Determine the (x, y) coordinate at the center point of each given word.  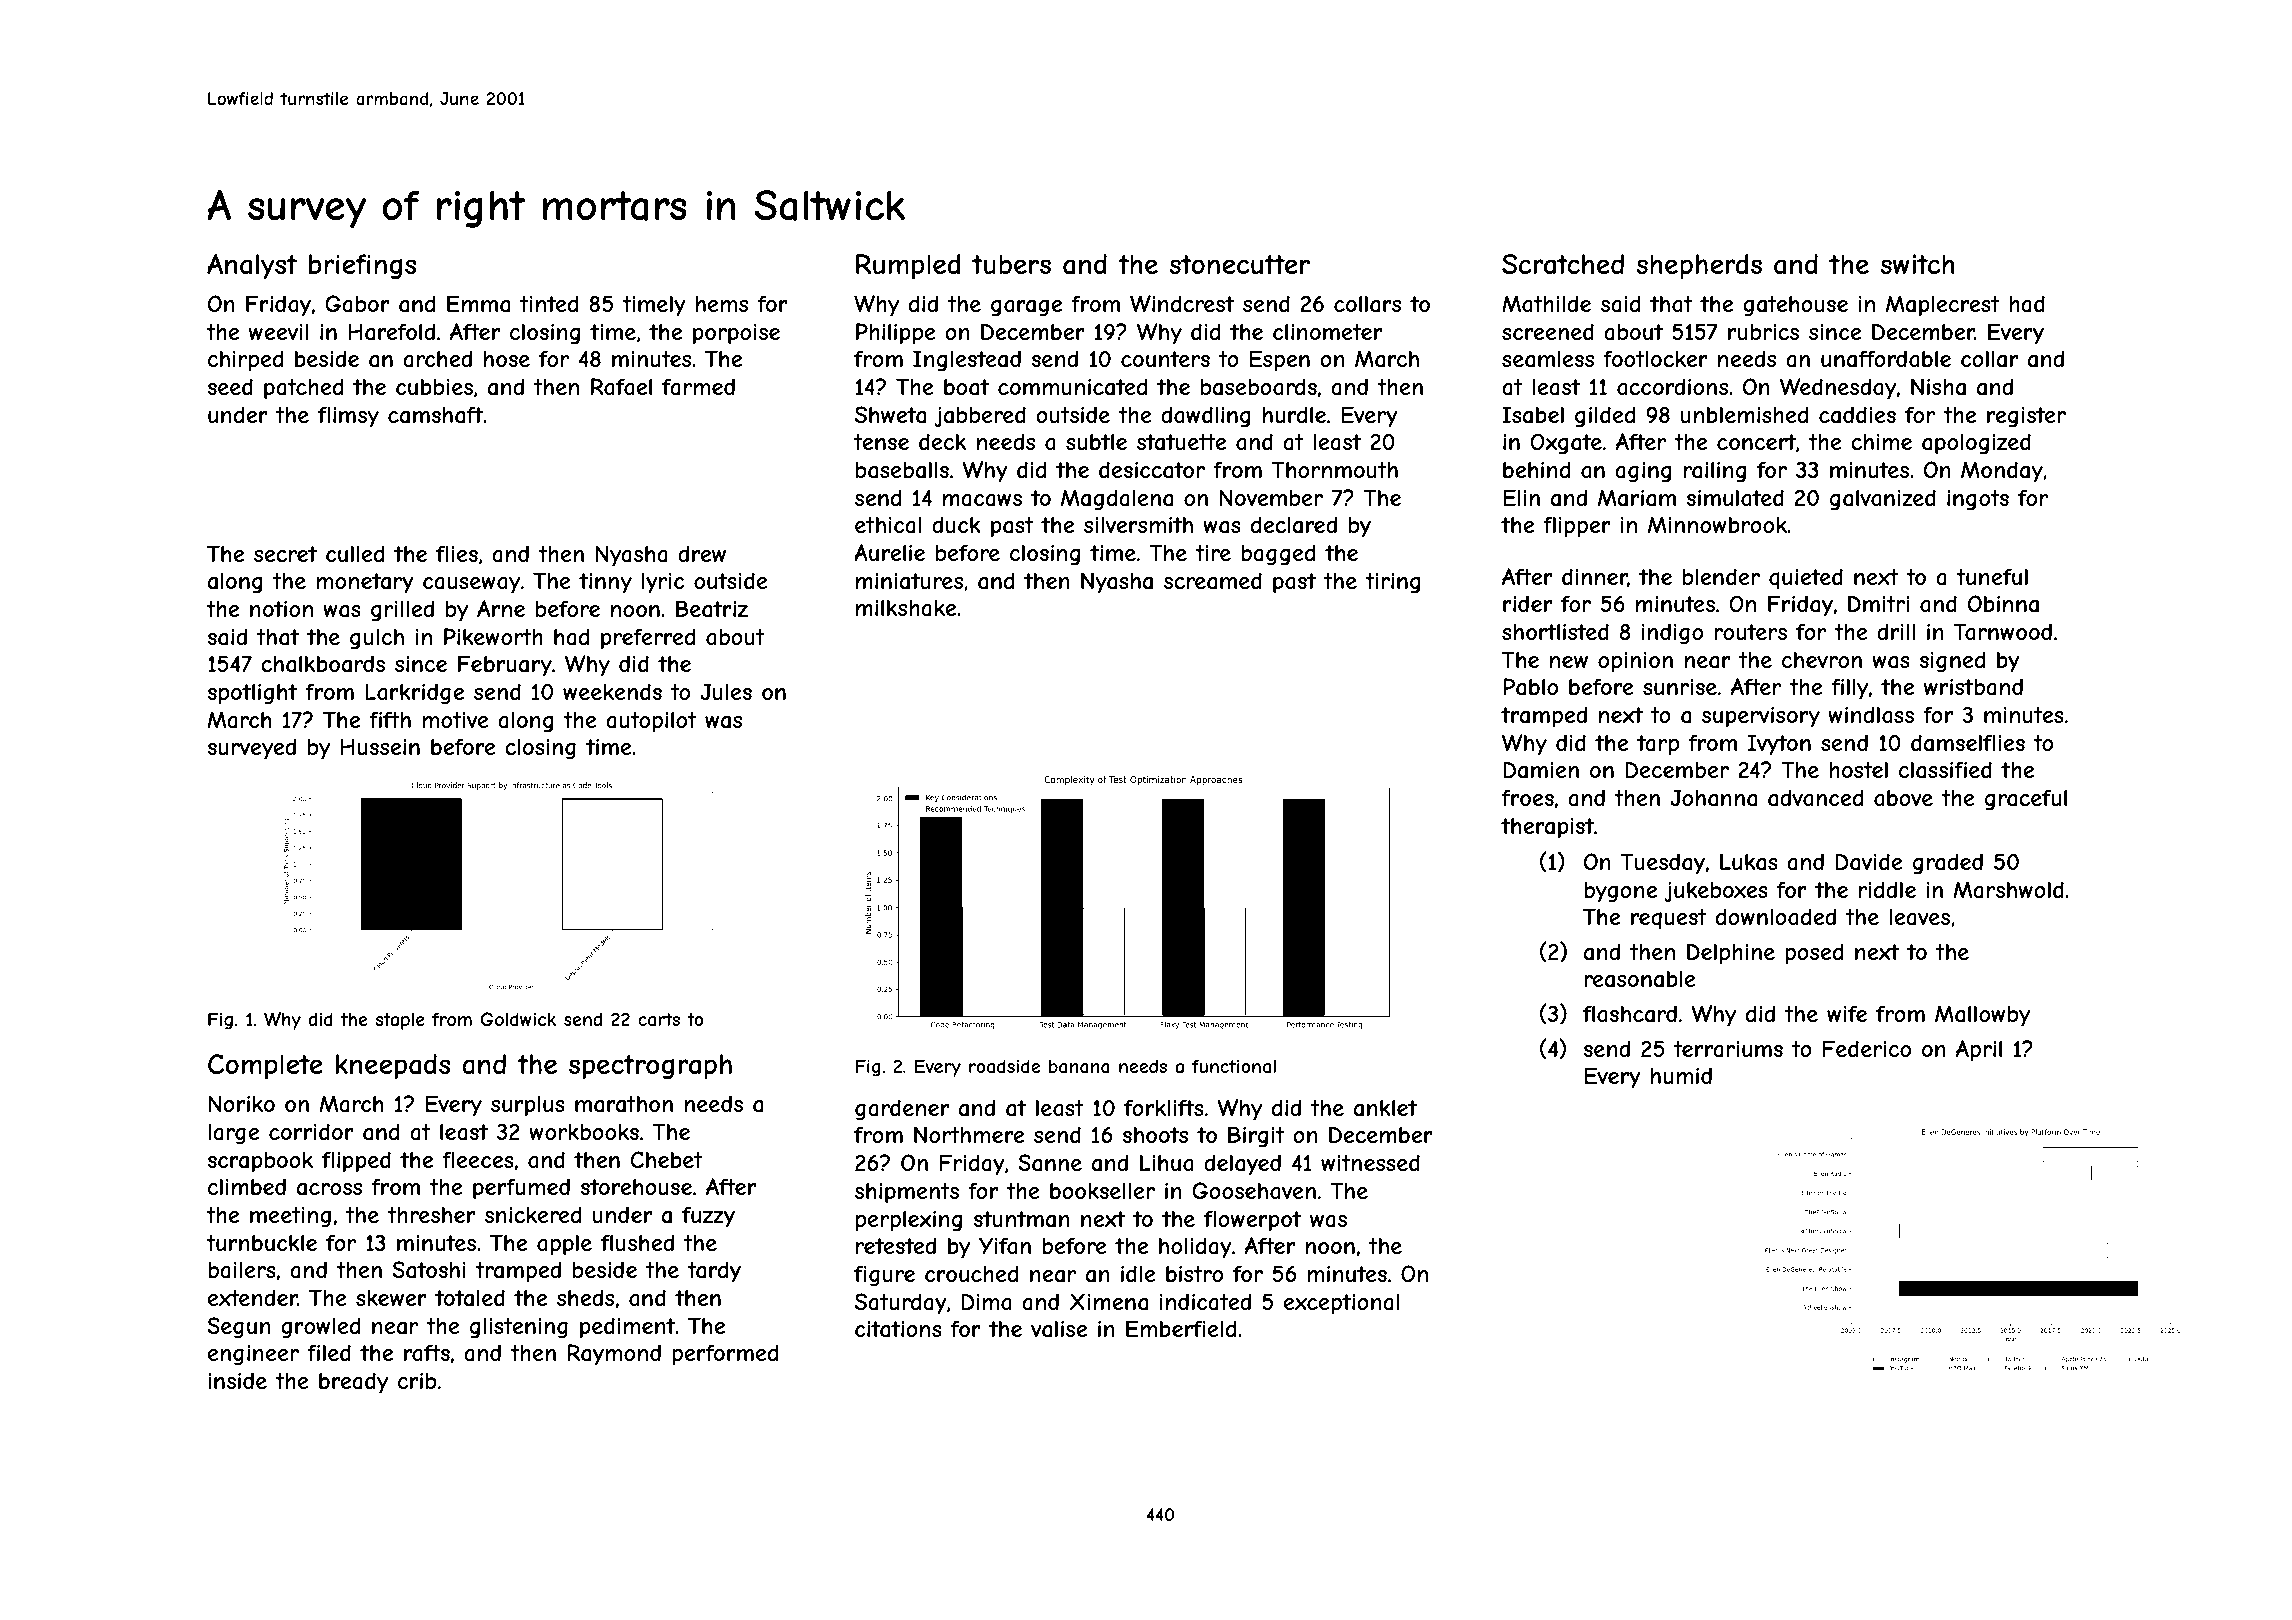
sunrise (1680, 687)
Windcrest (1182, 303)
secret (285, 554)
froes (1528, 797)
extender (253, 1297)
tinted (549, 303)
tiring (1393, 582)
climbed (247, 1186)
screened (1548, 331)
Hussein (380, 746)
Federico (1867, 1048)
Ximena (1109, 1302)
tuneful (1992, 576)
